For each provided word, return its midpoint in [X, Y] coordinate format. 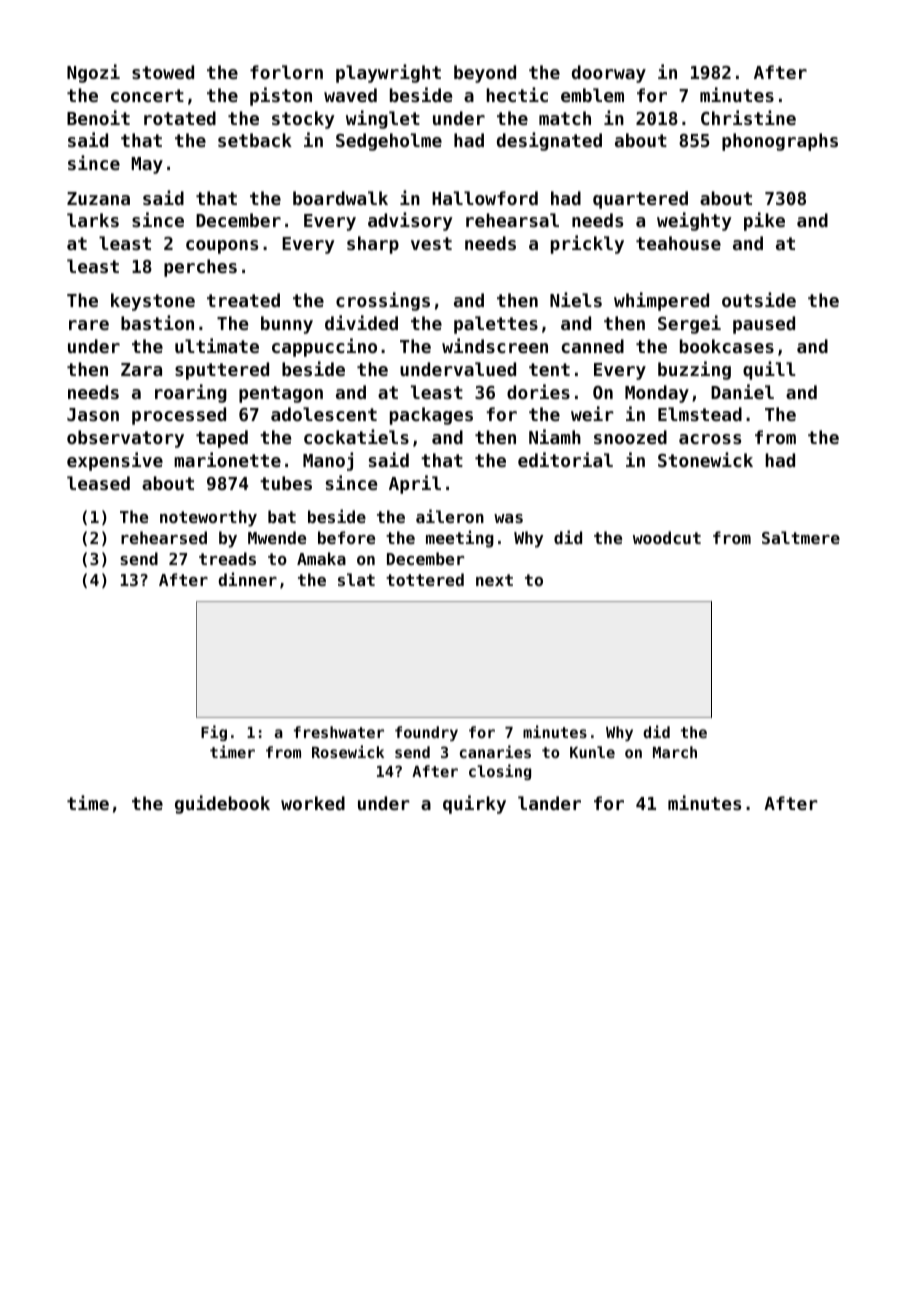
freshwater [339, 732]
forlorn [286, 72]
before [346, 537]
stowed [163, 72]
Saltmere [801, 537]
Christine [748, 117]
